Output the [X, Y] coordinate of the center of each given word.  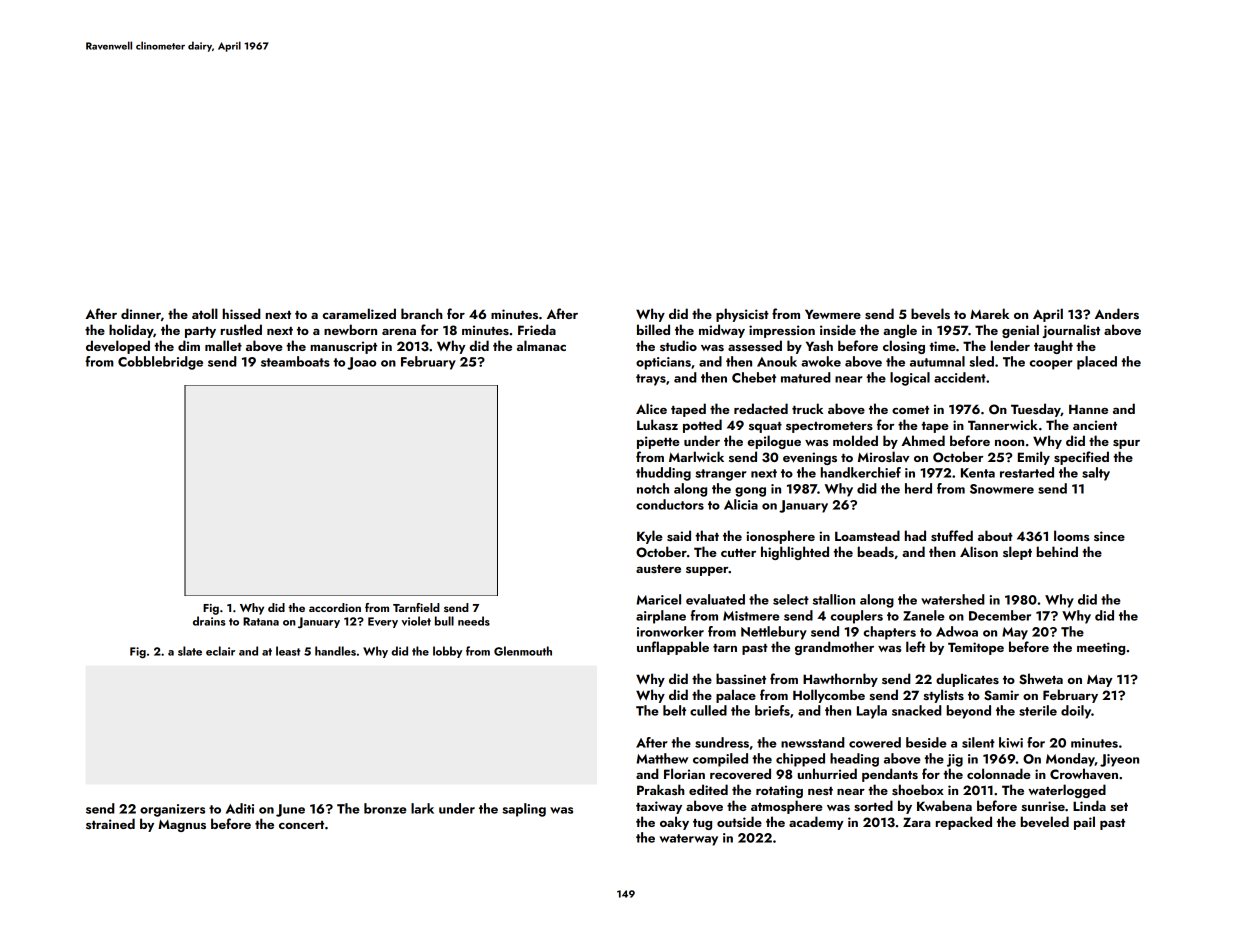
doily [1076, 712]
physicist [742, 315]
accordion [335, 607]
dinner [141, 313]
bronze [385, 808]
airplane [661, 617]
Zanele [924, 615]
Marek [989, 313]
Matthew [662, 758]
